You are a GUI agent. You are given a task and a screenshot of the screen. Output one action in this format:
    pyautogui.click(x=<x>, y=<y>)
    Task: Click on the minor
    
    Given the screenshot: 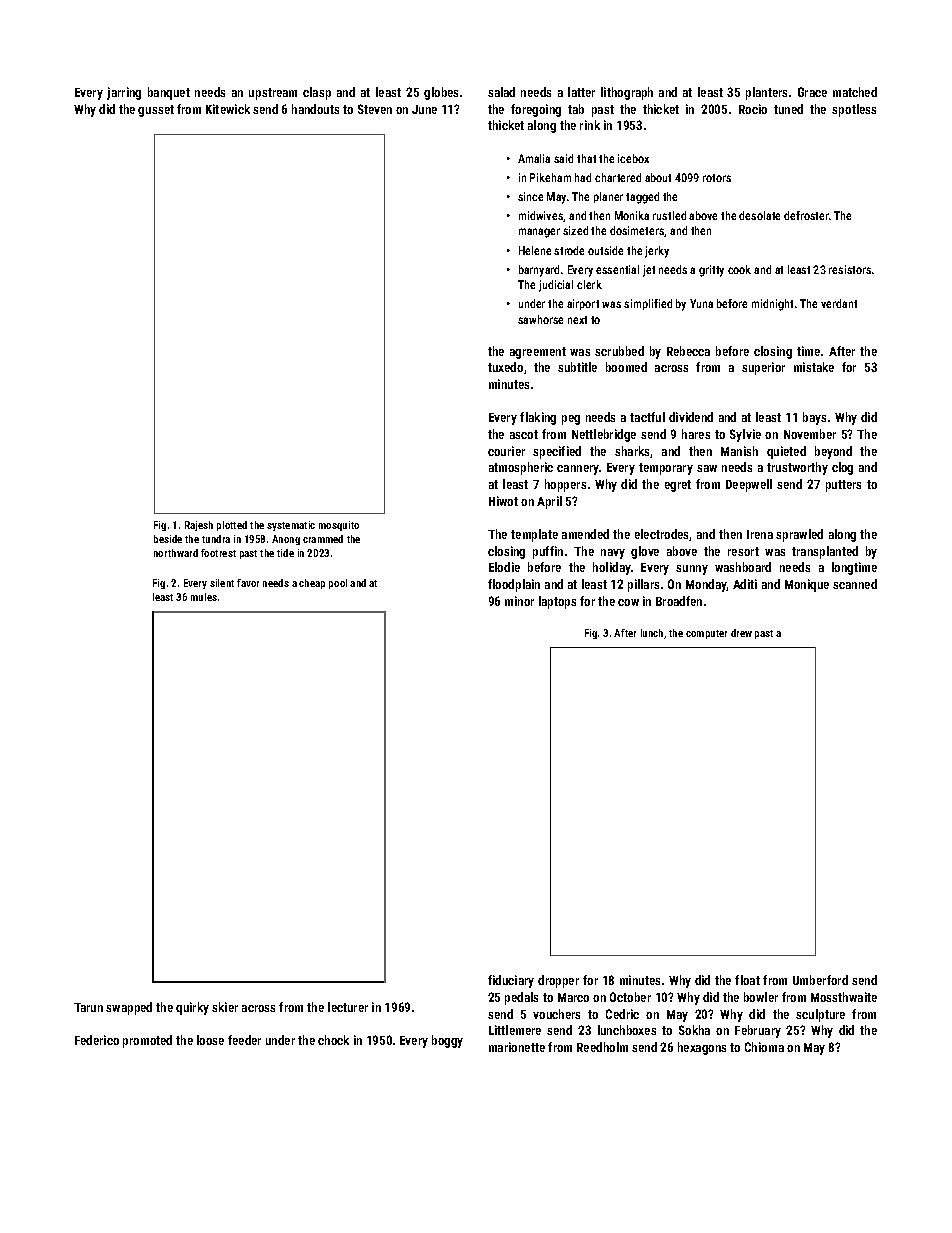 What is the action you would take?
    pyautogui.click(x=519, y=601)
